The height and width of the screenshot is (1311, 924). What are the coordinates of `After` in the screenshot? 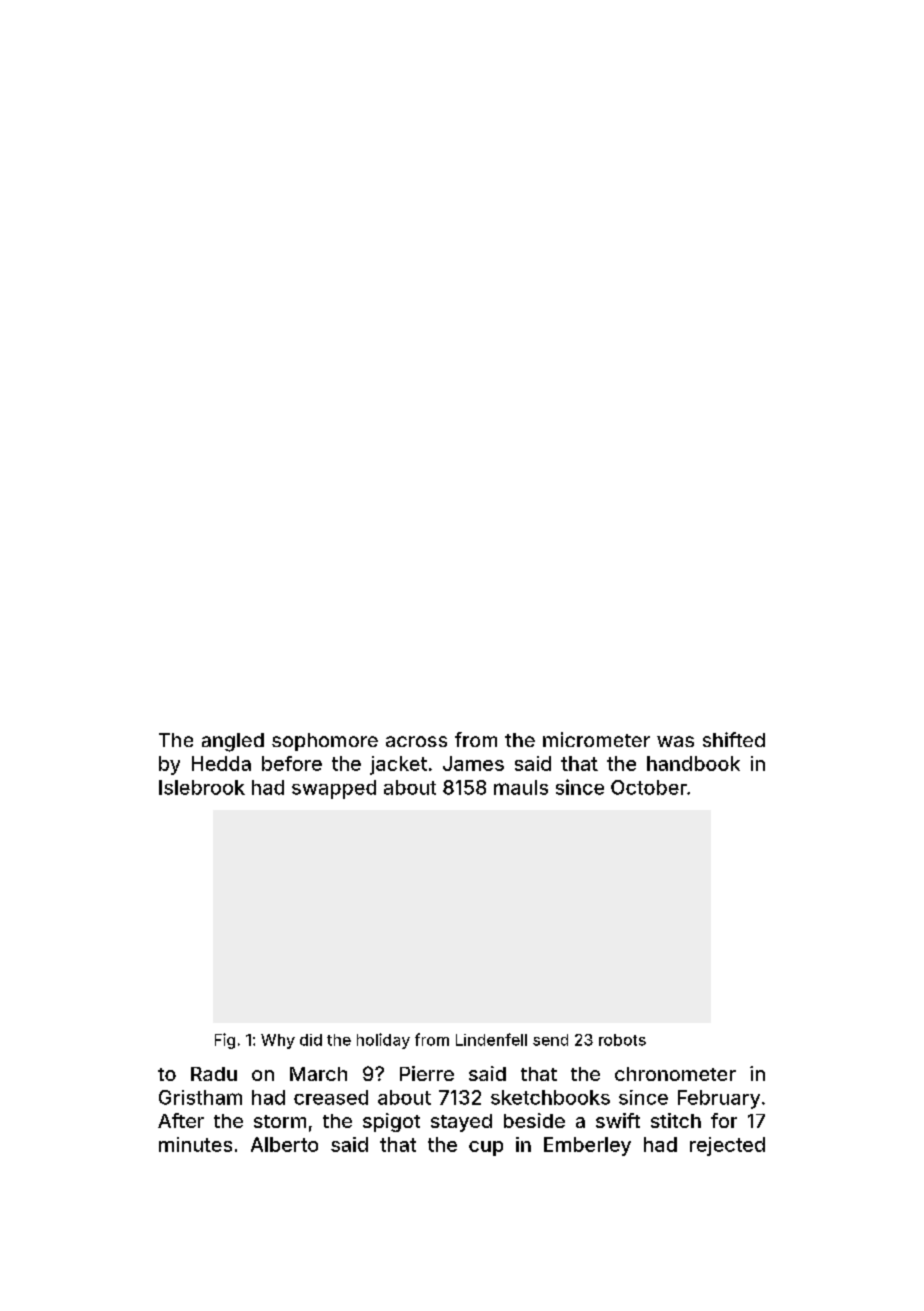 It's located at (181, 1120).
